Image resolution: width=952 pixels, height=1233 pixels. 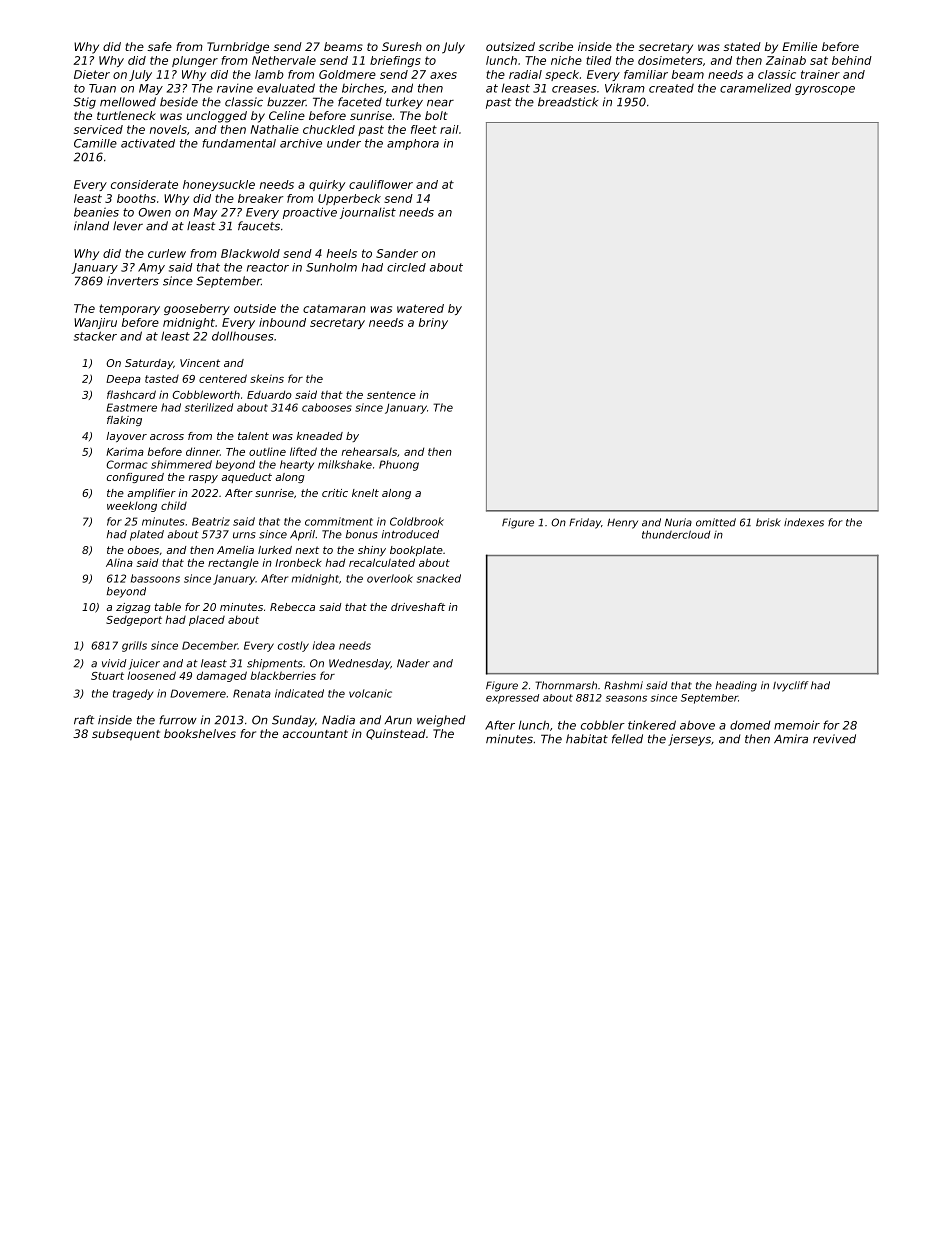 I want to click on cauliflower, so click(x=381, y=184).
